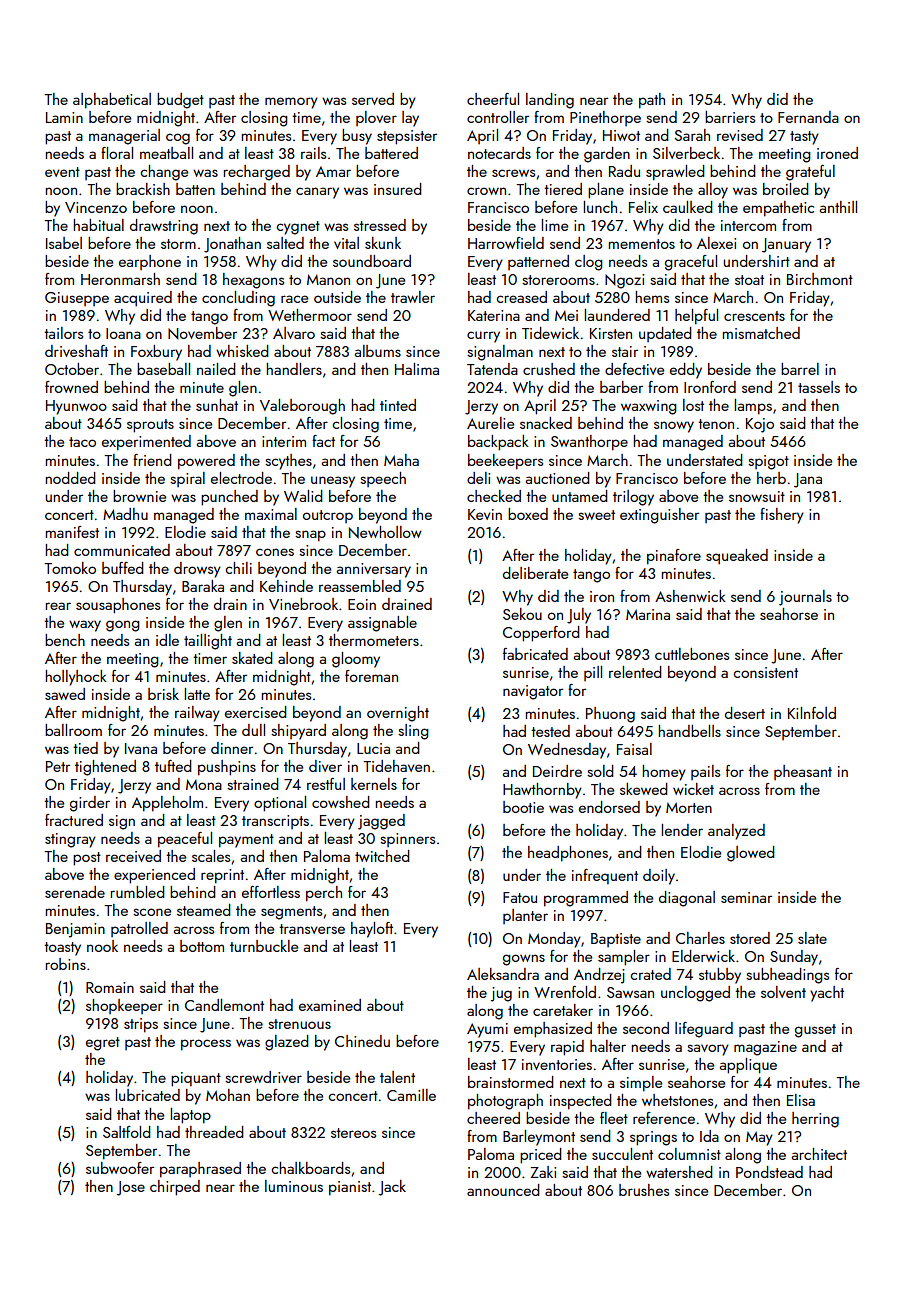  I want to click on strenuous, so click(299, 1024).
